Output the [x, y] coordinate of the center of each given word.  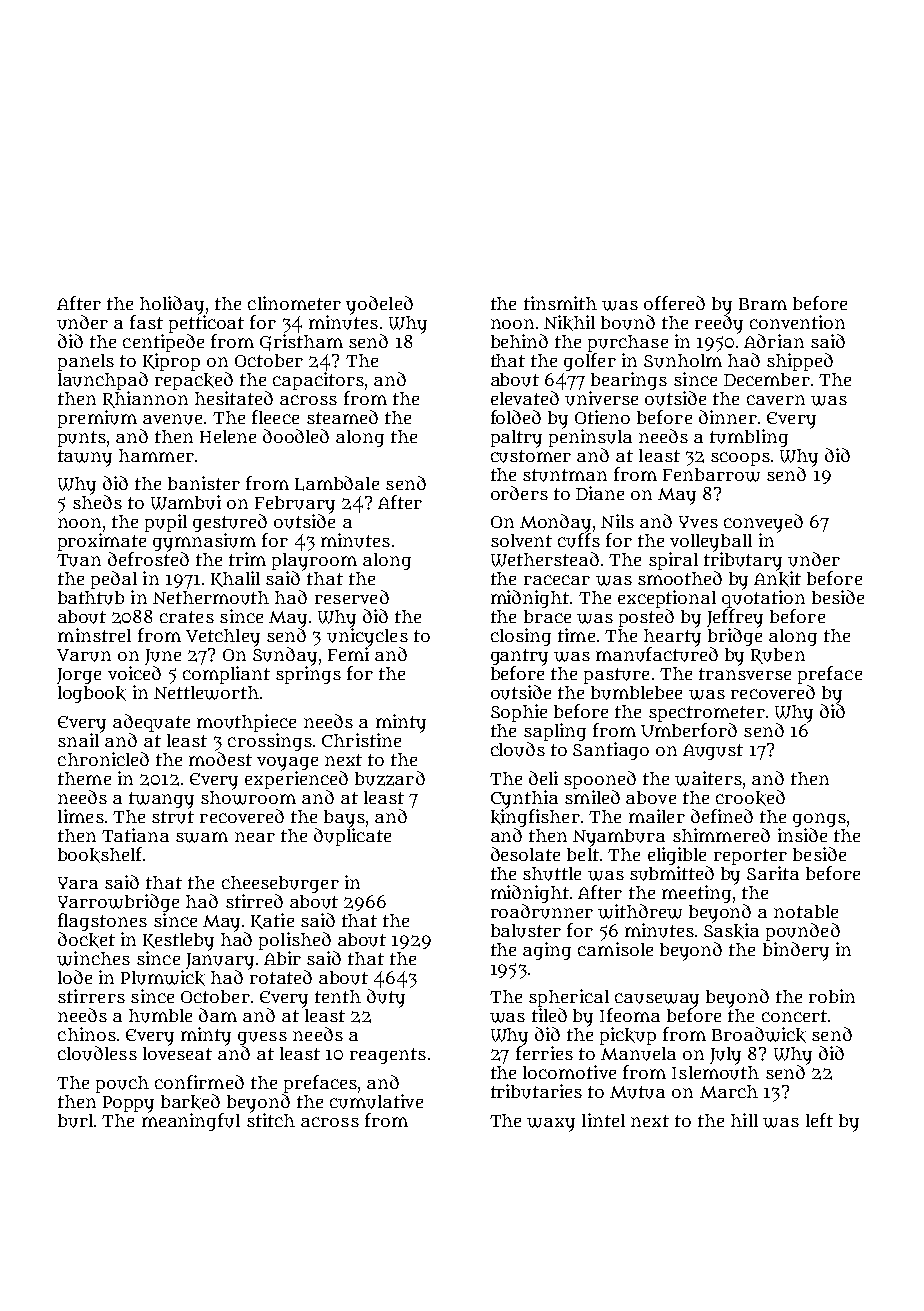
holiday [172, 305]
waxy [551, 1125]
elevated [525, 398]
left [819, 1120]
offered [674, 303]
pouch [122, 1084]
